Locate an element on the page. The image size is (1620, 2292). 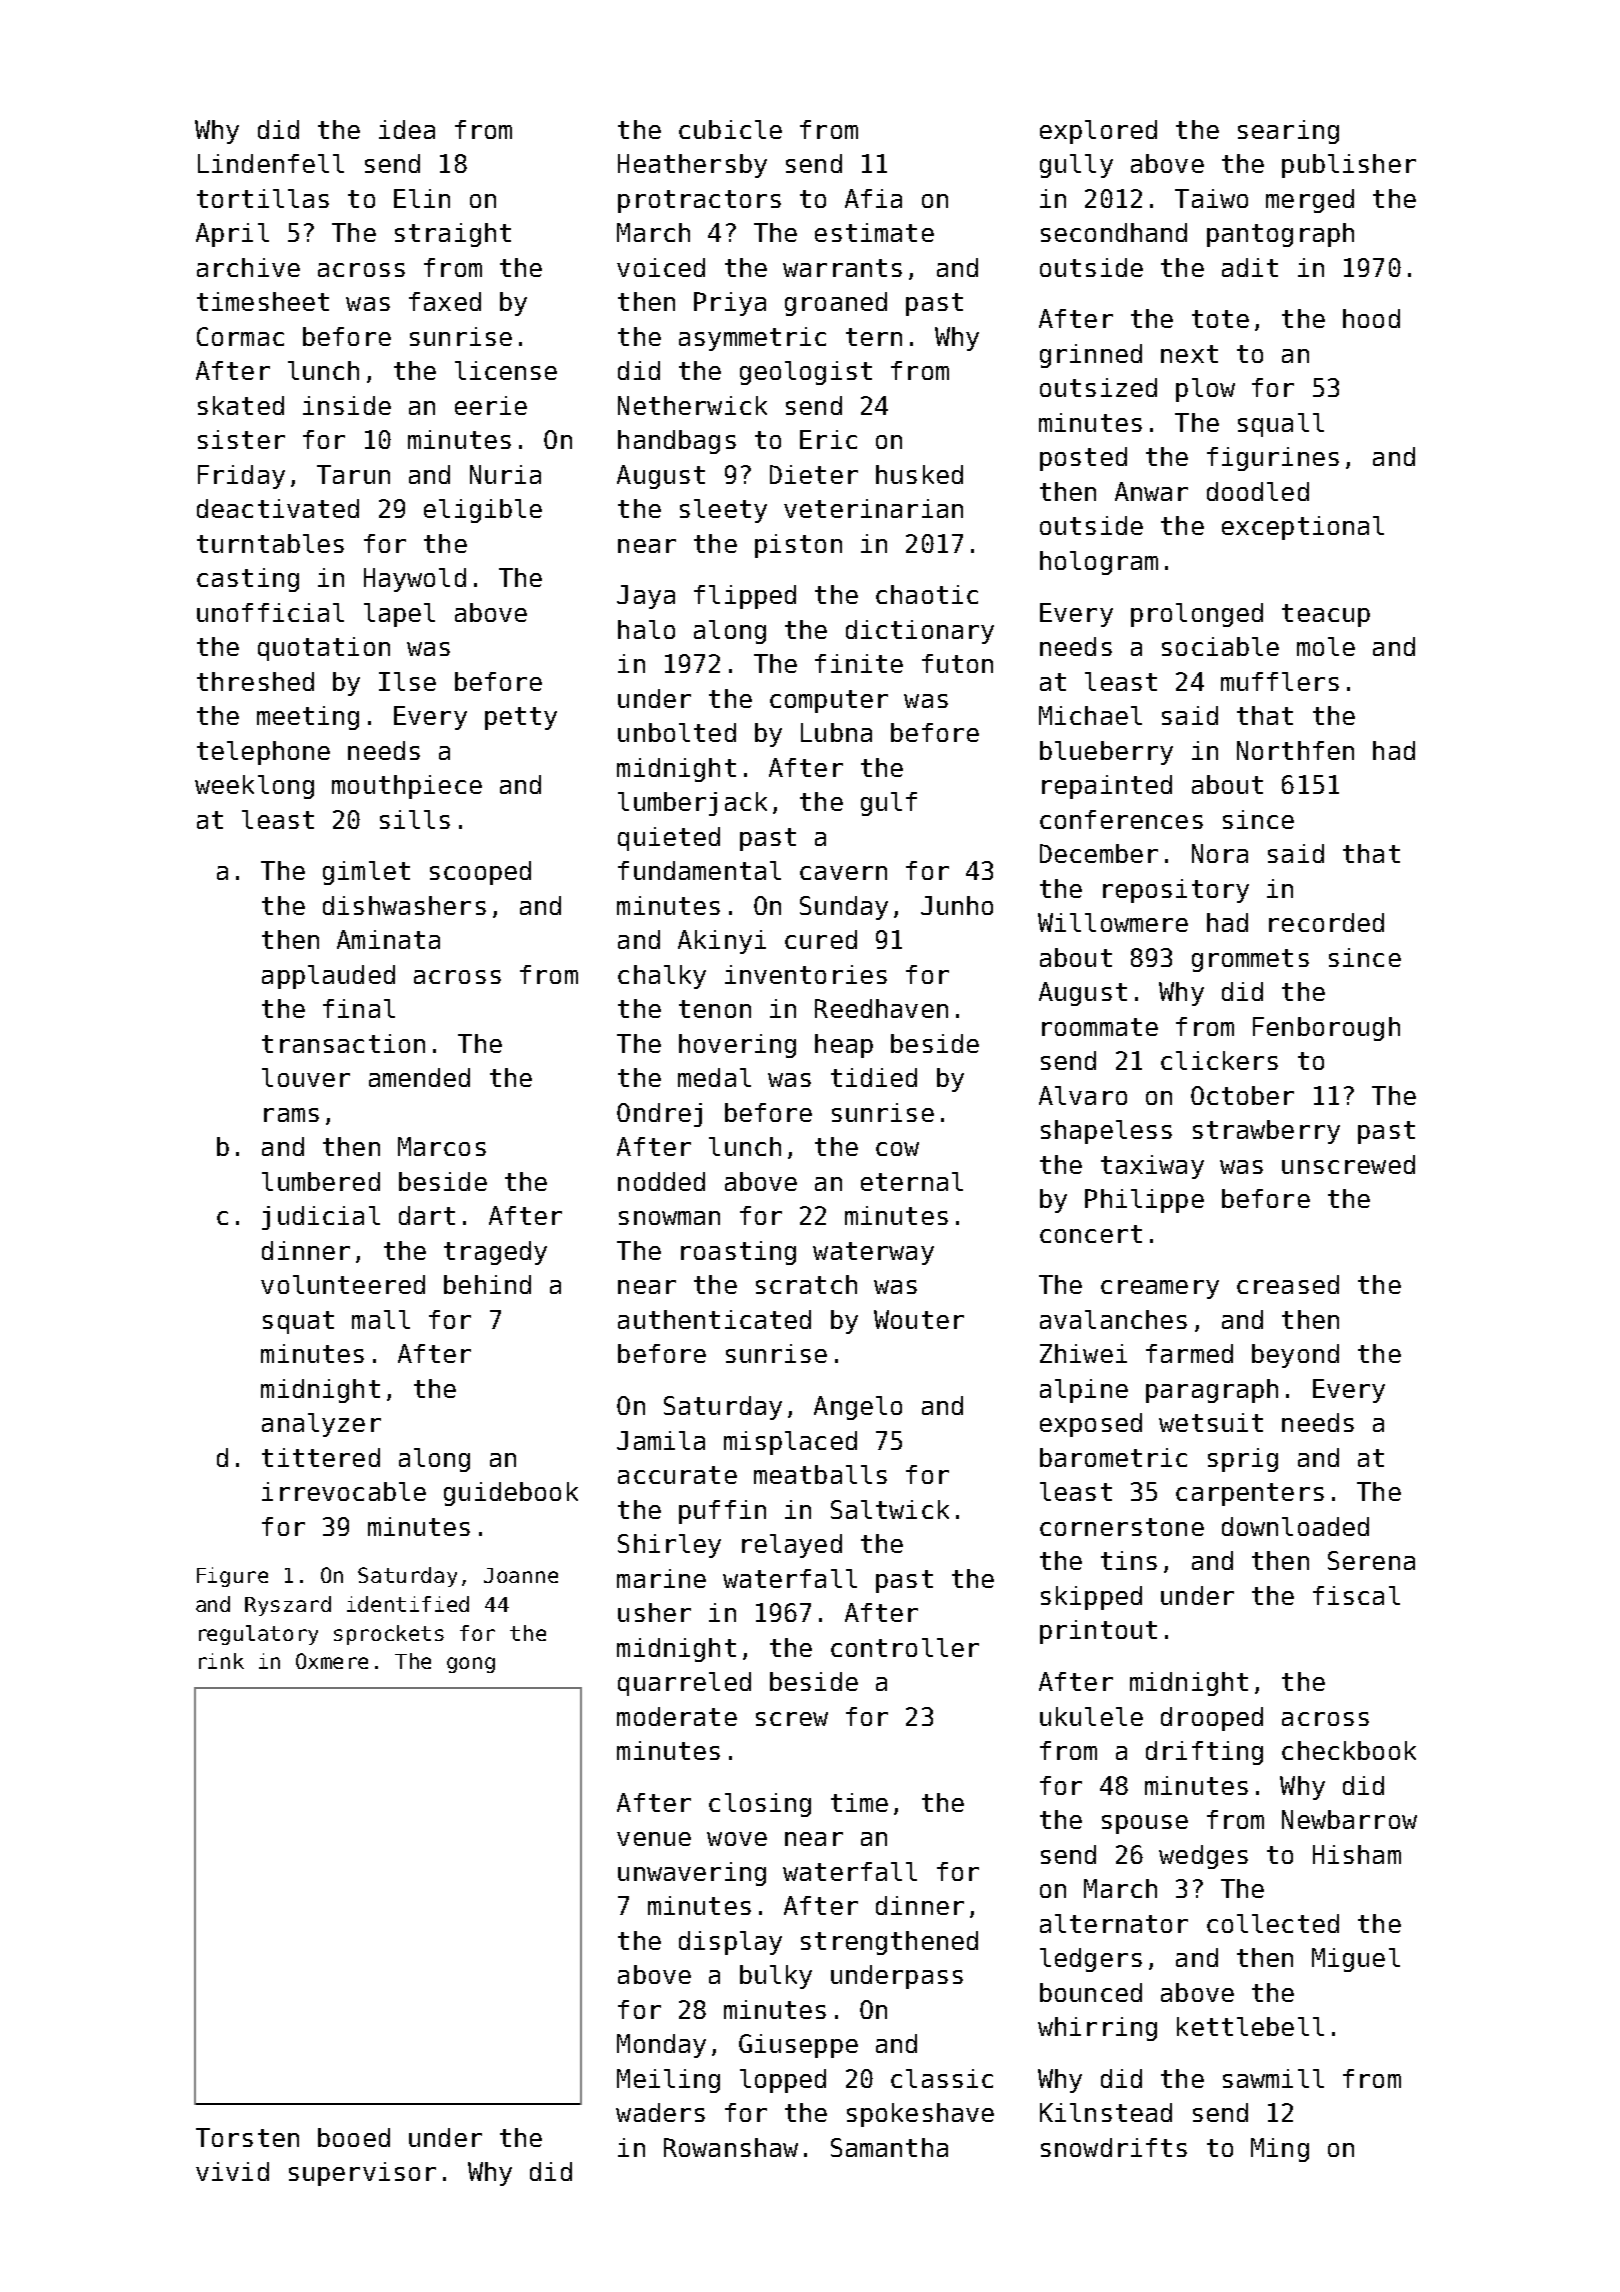
applauded is located at coordinates (328, 977).
